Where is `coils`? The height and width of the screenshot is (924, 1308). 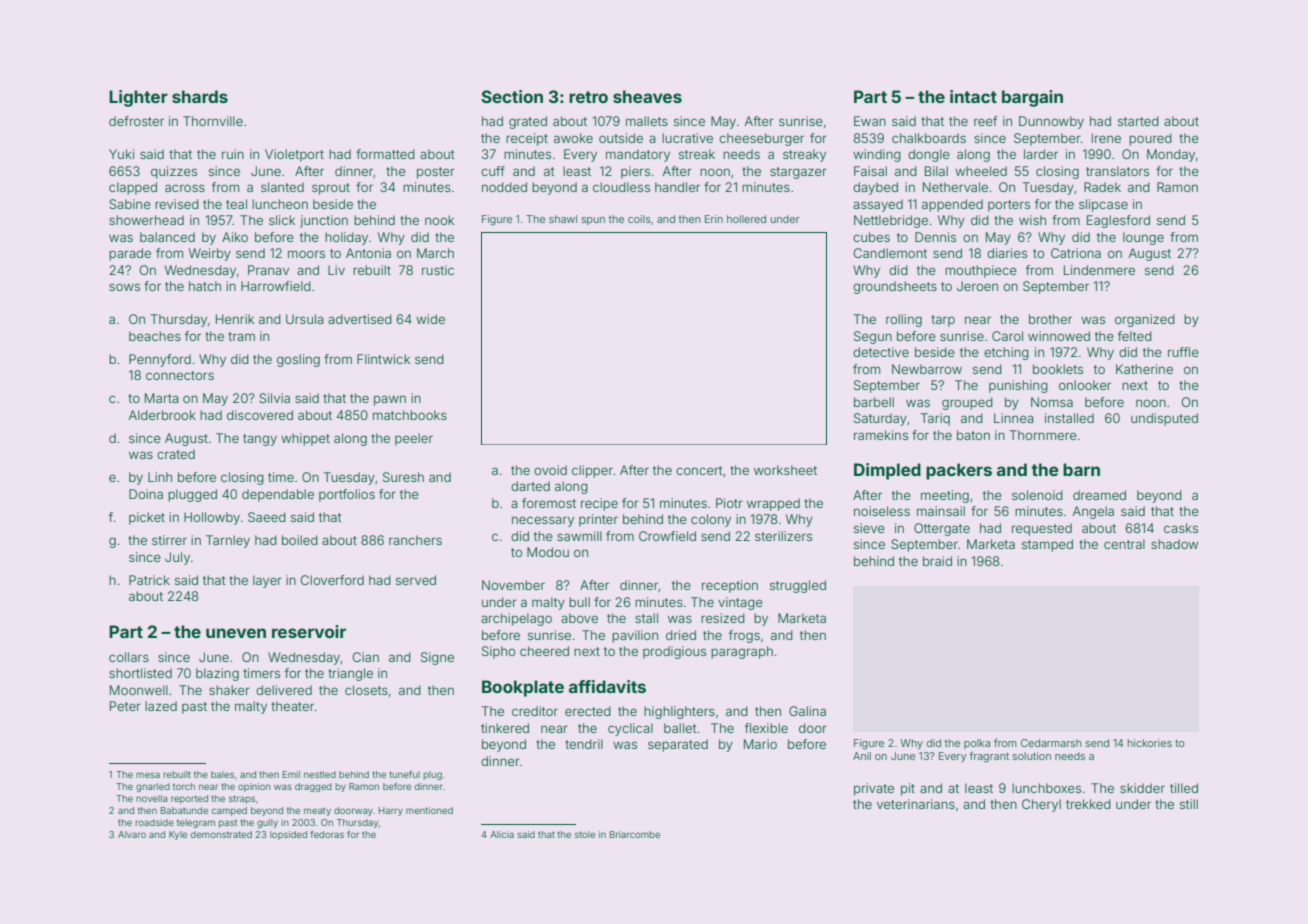 coils is located at coordinates (639, 219).
